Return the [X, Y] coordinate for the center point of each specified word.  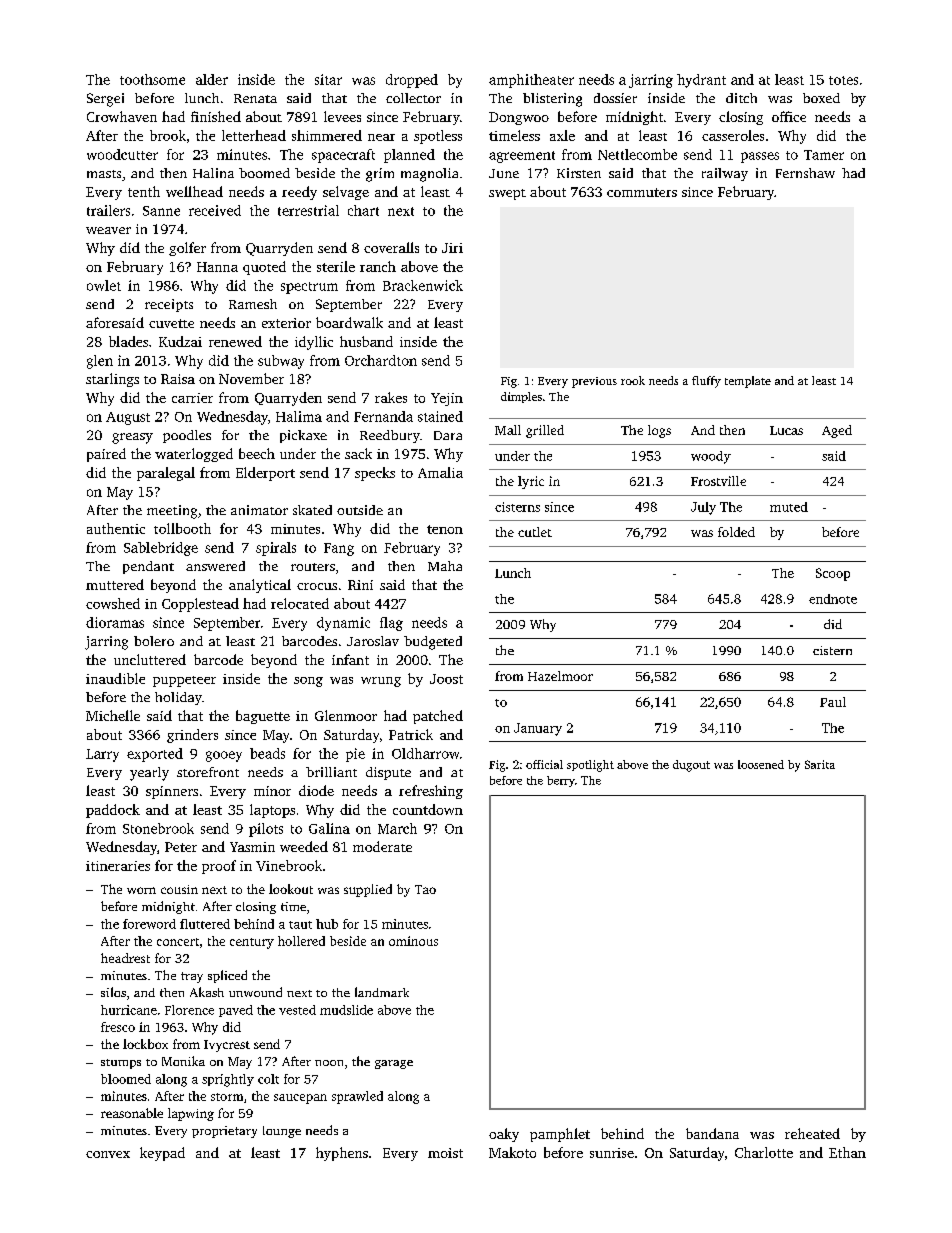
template [748, 382]
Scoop [833, 574]
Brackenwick [423, 285]
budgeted [433, 643]
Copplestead [200, 605]
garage [394, 1064]
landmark [382, 992]
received [215, 210]
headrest [125, 958]
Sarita [820, 764]
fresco [118, 1027]
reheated [812, 1133]
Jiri [452, 248]
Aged [837, 431]
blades [128, 341]
